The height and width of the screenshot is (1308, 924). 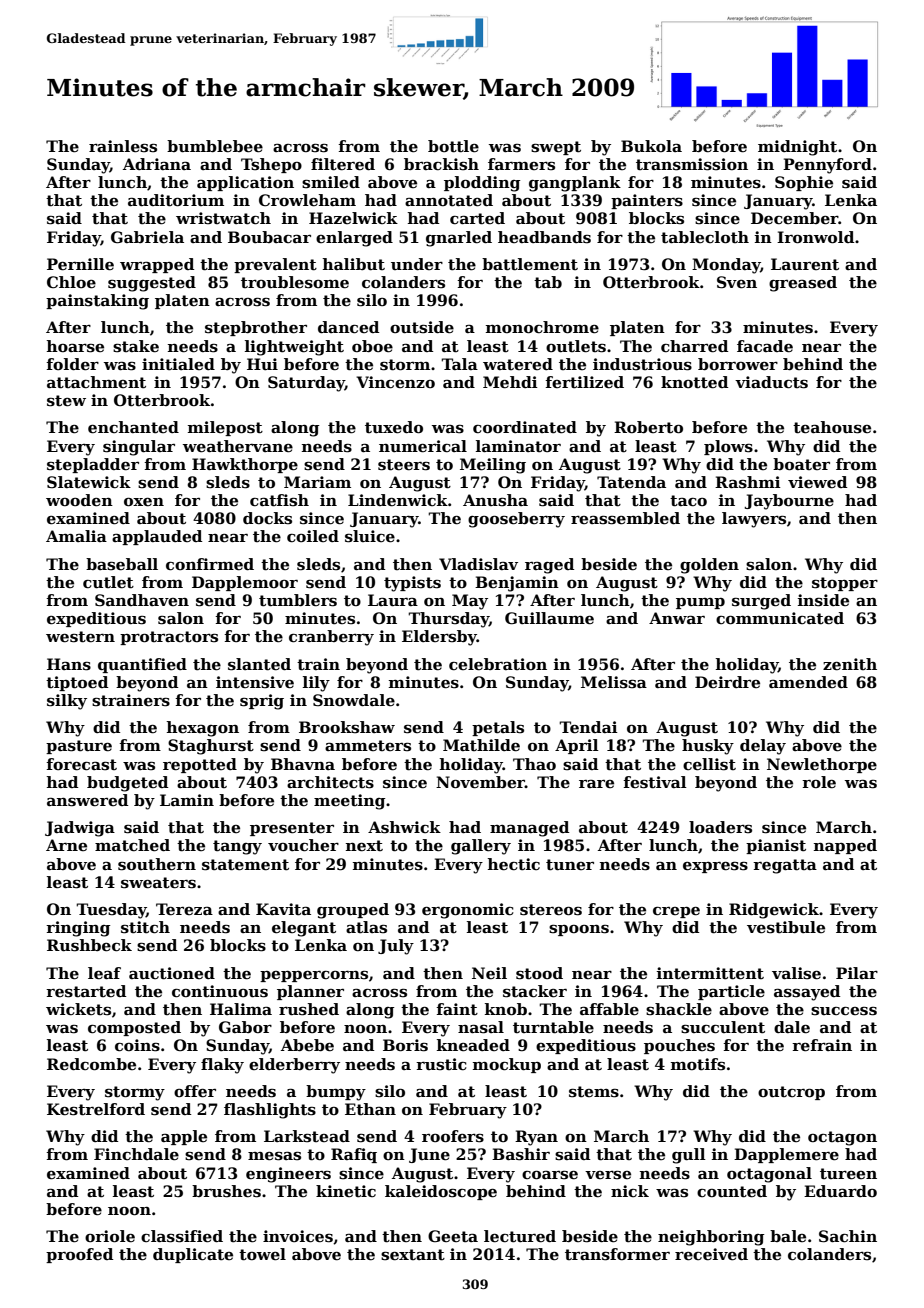 What do you see at coordinates (193, 1255) in the screenshot?
I see `duplicate` at bounding box center [193, 1255].
